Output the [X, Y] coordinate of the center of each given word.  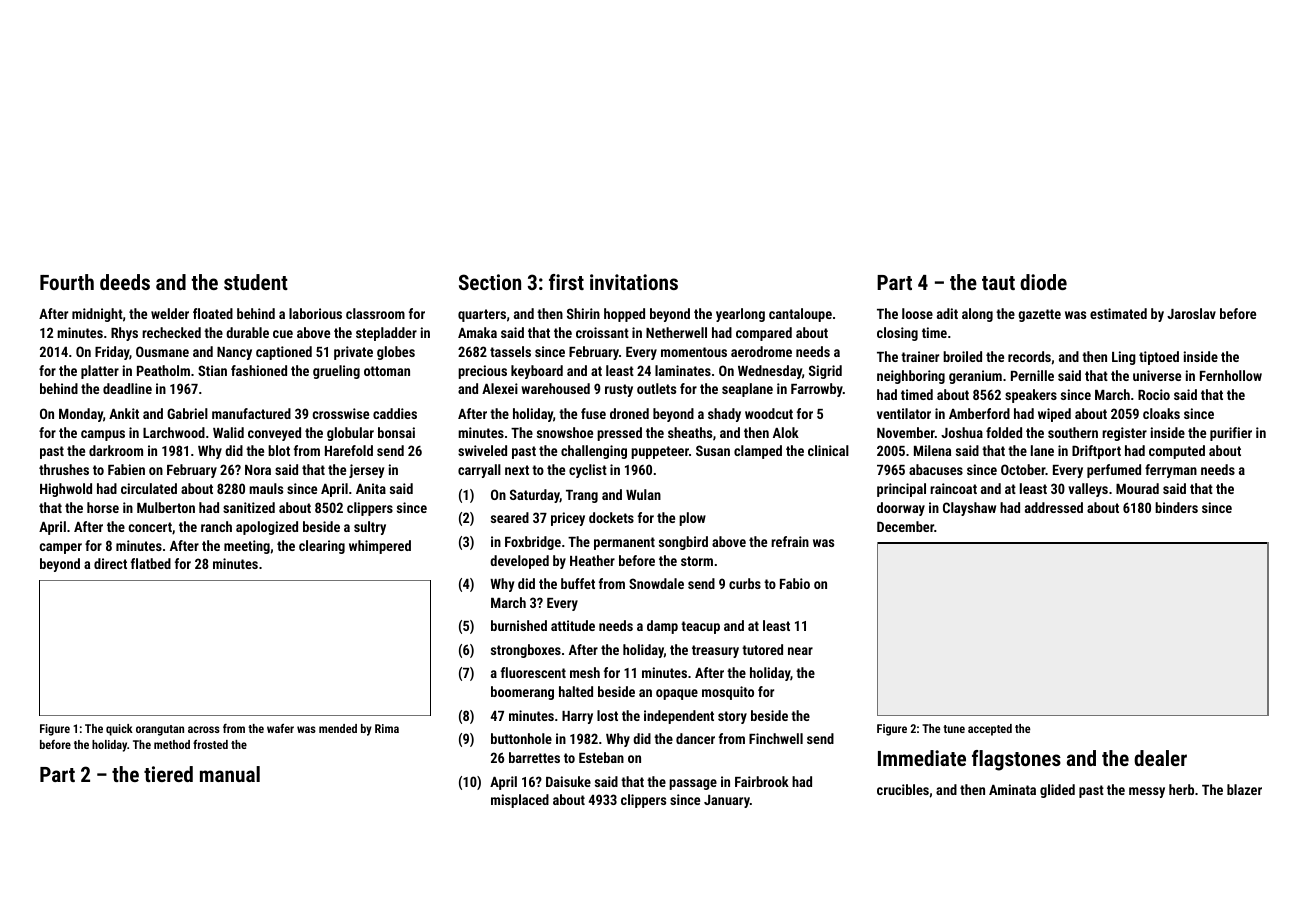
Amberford [979, 413]
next [517, 470]
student [256, 282]
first [566, 282]
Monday [81, 415]
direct [110, 563]
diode [1043, 282]
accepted [990, 730]
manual [230, 774]
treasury [715, 651]
